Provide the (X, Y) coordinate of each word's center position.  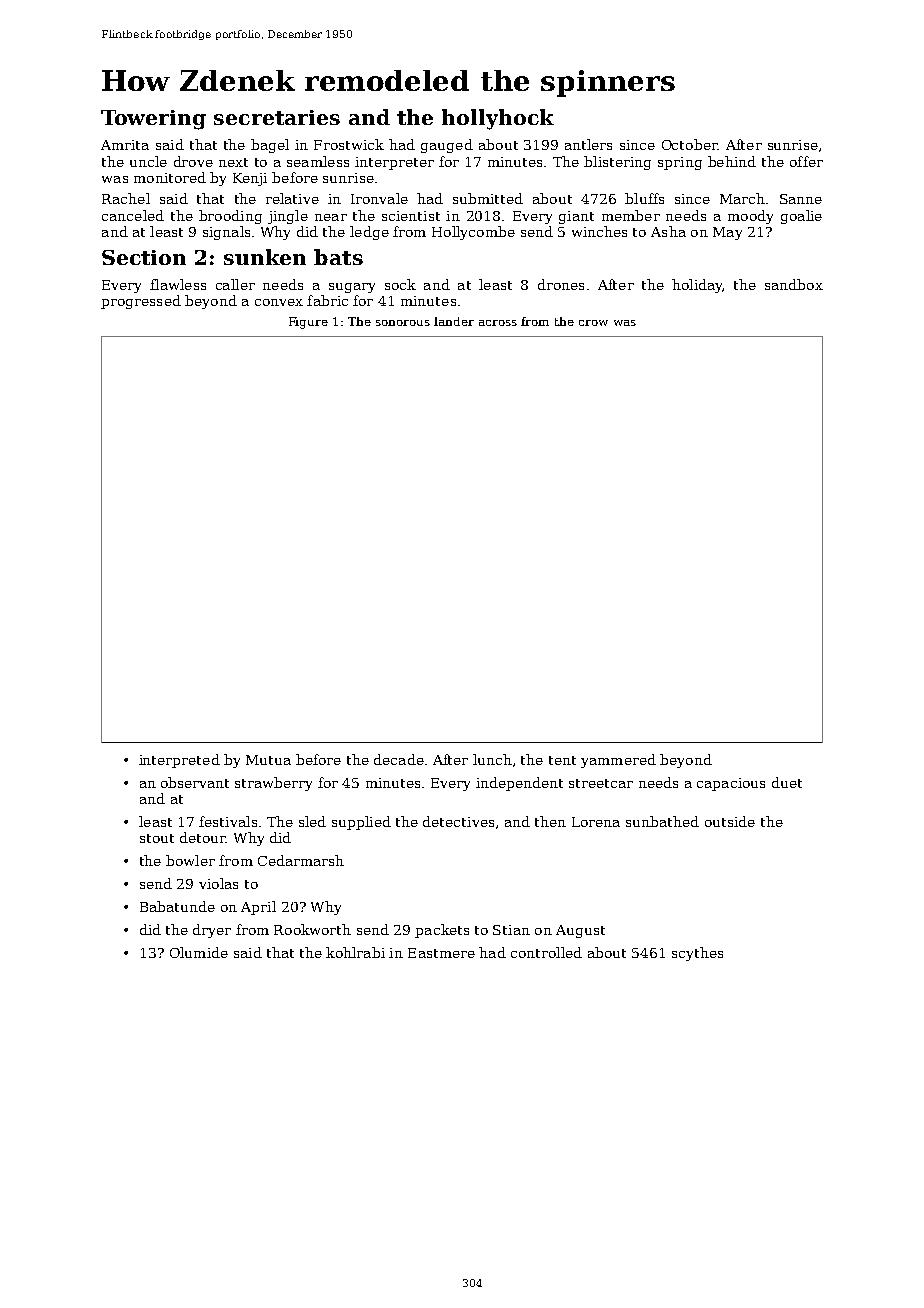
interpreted (179, 761)
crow (593, 323)
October (690, 144)
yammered (618, 761)
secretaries (277, 117)
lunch (492, 759)
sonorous (403, 323)
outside (730, 821)
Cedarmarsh (301, 860)
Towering (153, 120)
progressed (141, 302)
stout (157, 838)
